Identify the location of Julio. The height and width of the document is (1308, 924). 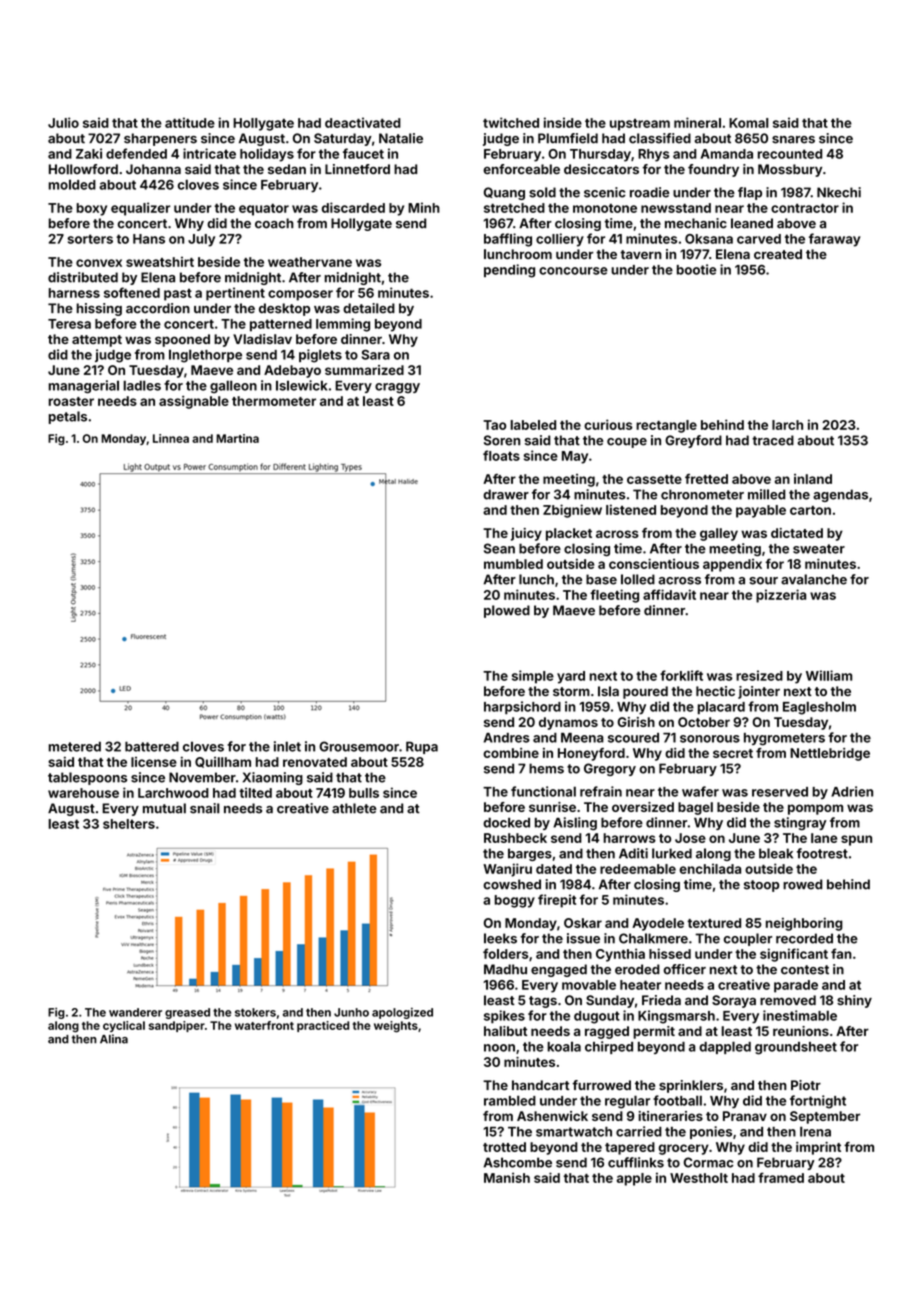
(63, 122).
